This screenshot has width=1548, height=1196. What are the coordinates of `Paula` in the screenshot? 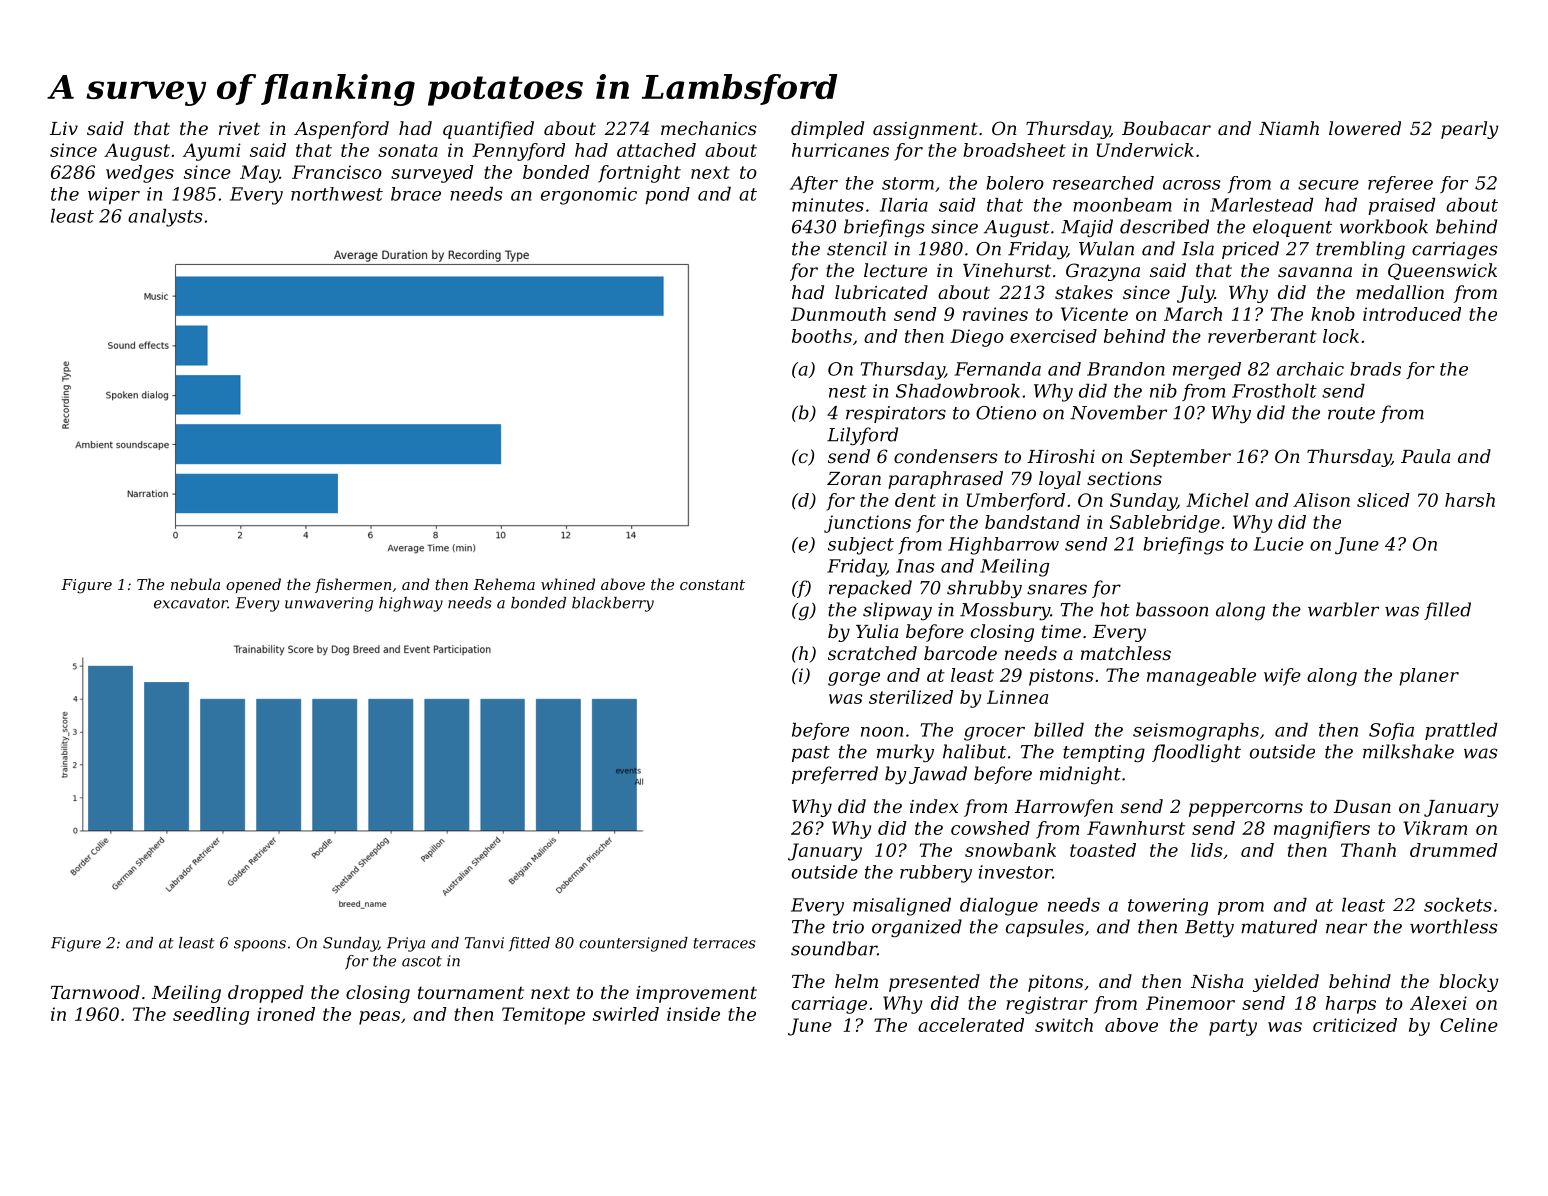 It's located at (1425, 456).
